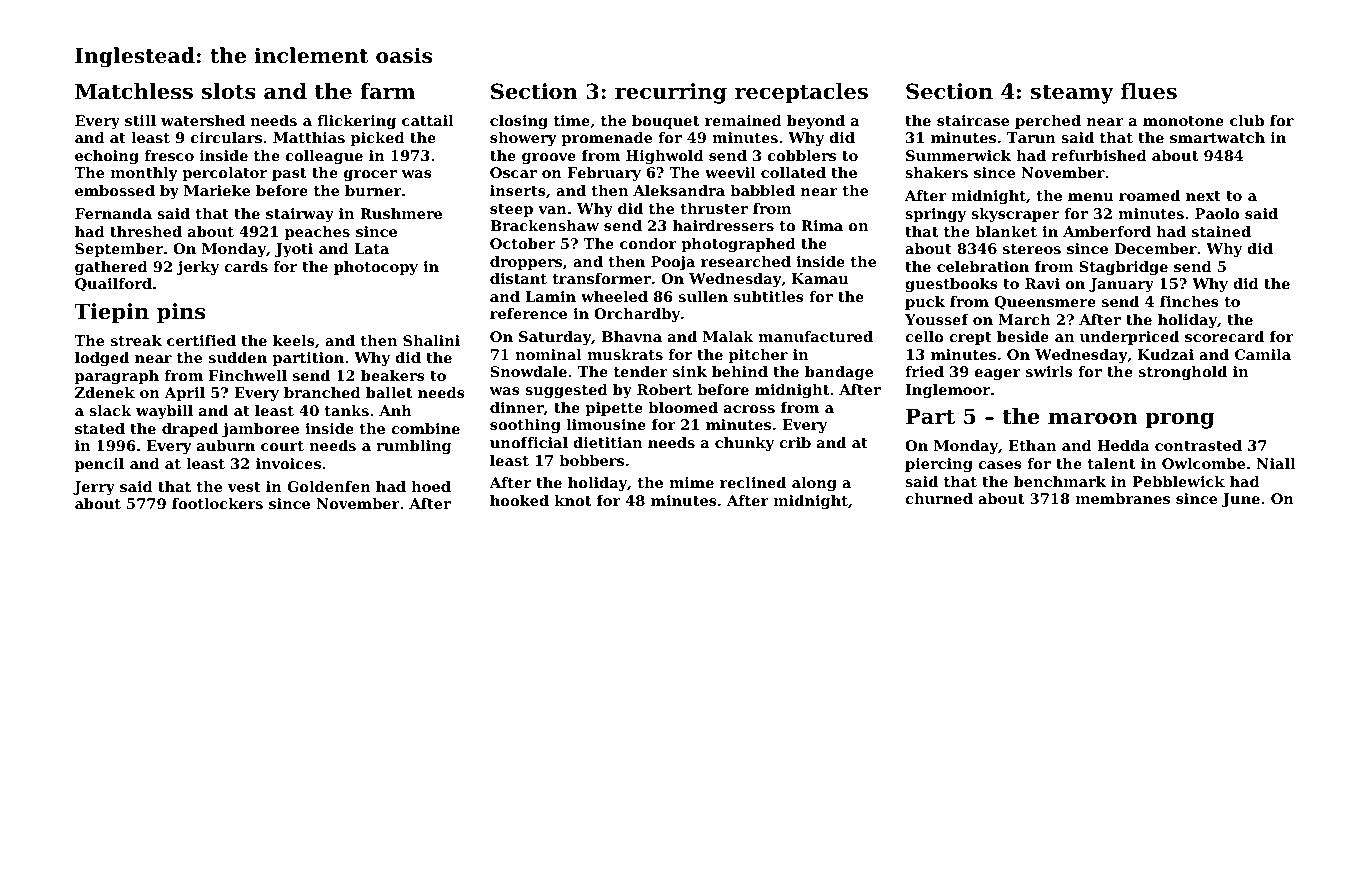 The width and height of the screenshot is (1372, 887). I want to click on Rima, so click(822, 225).
